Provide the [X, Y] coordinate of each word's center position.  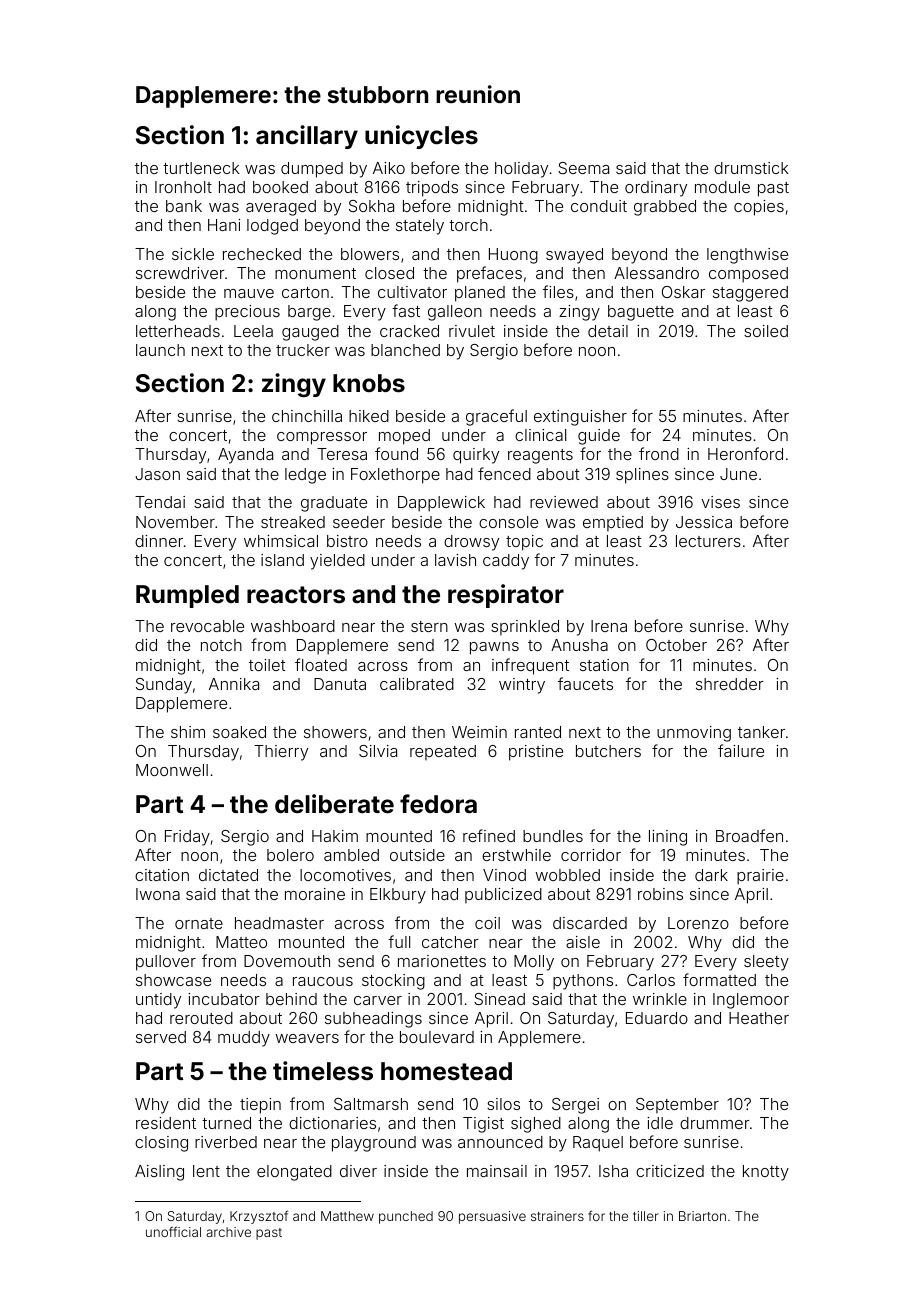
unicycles [421, 137]
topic [524, 543]
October [676, 645]
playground [374, 1144]
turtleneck [201, 168]
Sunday [164, 686]
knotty [766, 1173]
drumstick [751, 168]
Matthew [347, 1216]
